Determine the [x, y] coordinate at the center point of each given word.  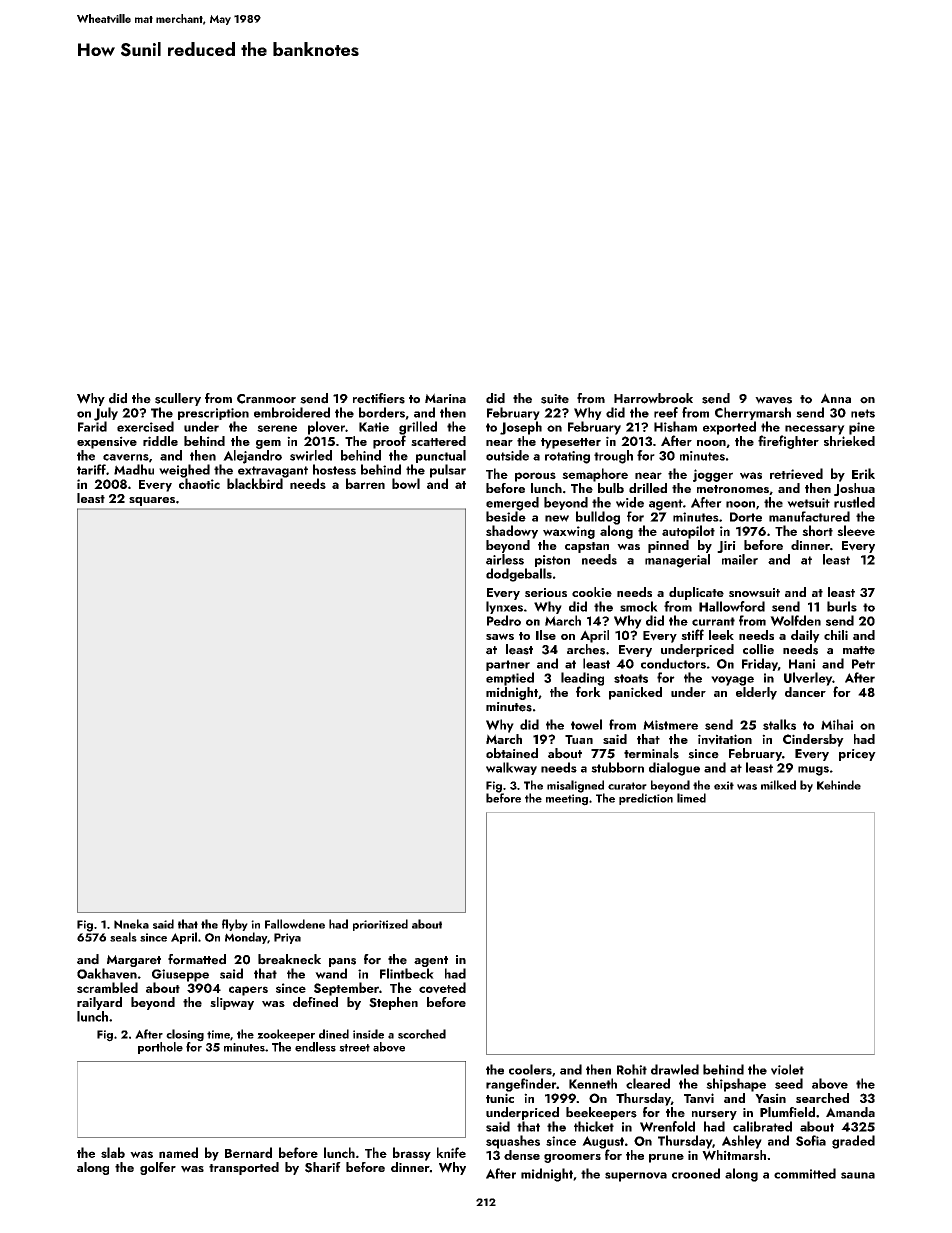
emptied [510, 679]
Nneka [131, 924]
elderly [756, 693]
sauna [858, 1175]
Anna [836, 398]
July [106, 414]
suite [555, 399]
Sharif [323, 1167]
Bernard [248, 1152]
